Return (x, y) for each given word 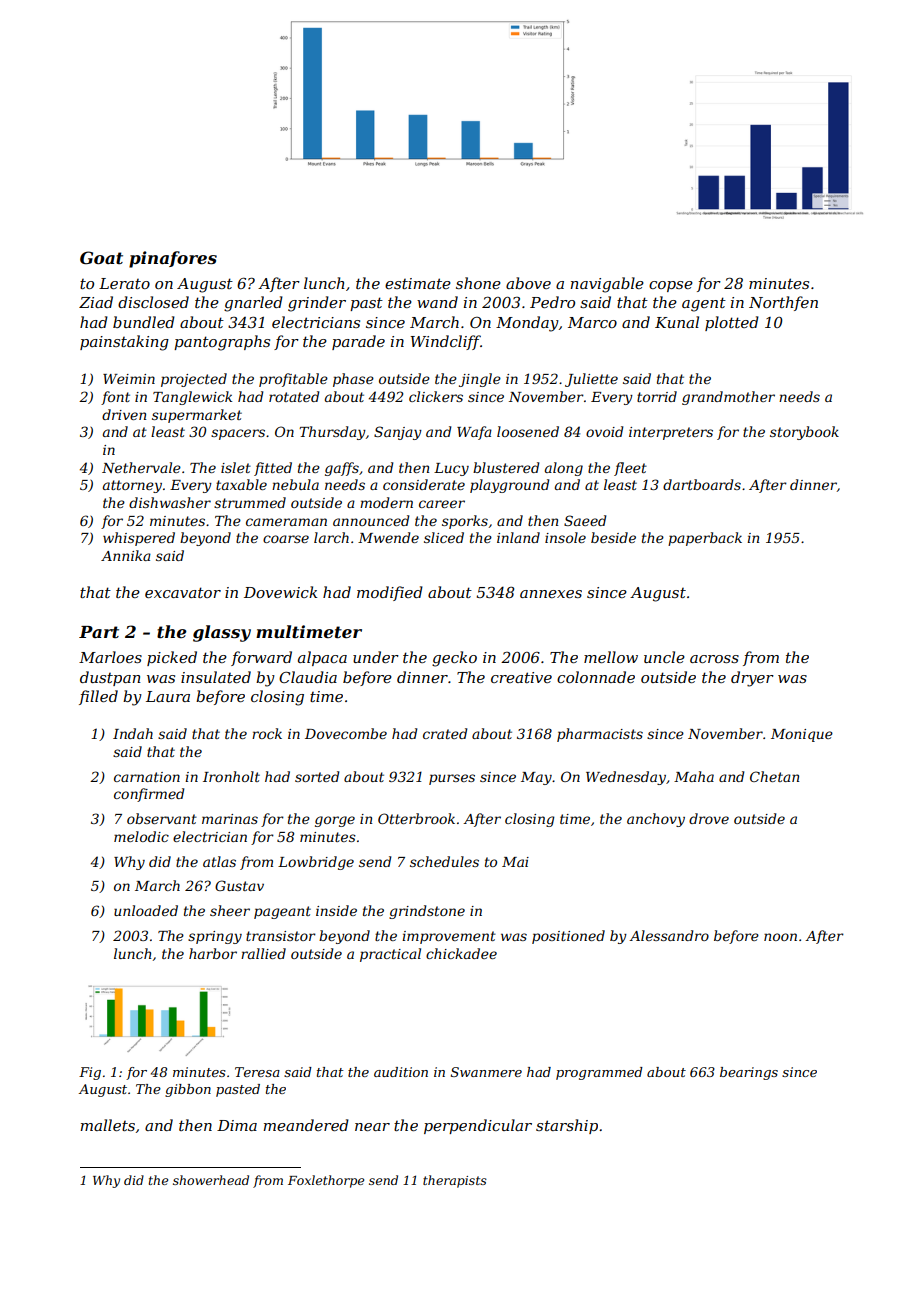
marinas (230, 819)
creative (521, 677)
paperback (705, 539)
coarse (286, 539)
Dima (237, 1125)
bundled (144, 322)
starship (567, 1126)
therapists (455, 1181)
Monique (802, 735)
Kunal (677, 322)
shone (478, 283)
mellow (611, 657)
